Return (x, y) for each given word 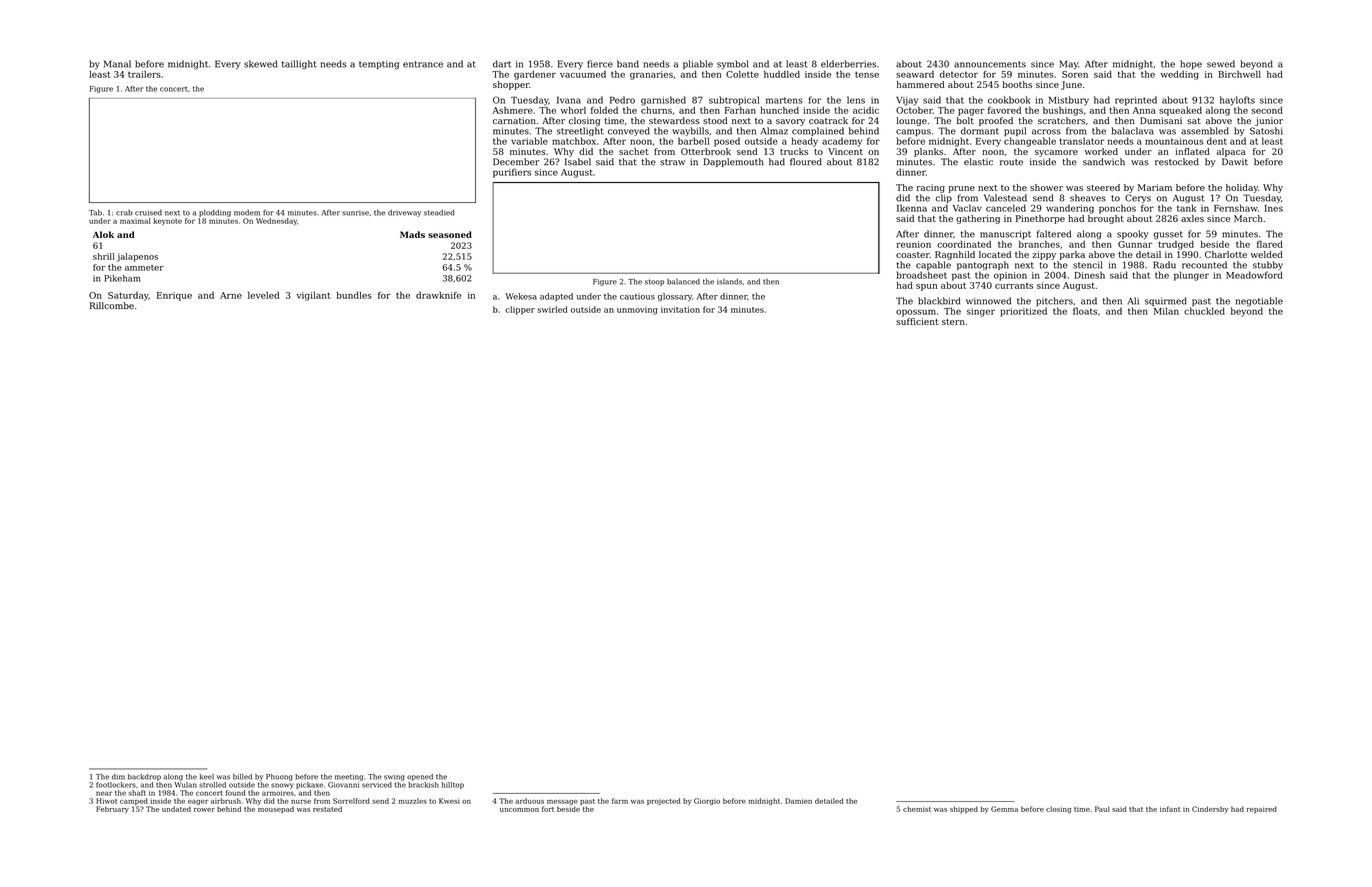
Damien (798, 801)
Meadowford (1254, 275)
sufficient (917, 321)
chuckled (1204, 311)
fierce (600, 64)
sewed (1221, 64)
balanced (683, 281)
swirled (552, 309)
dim (118, 777)
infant (1170, 809)
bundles (354, 295)
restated (327, 809)
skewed (260, 64)
